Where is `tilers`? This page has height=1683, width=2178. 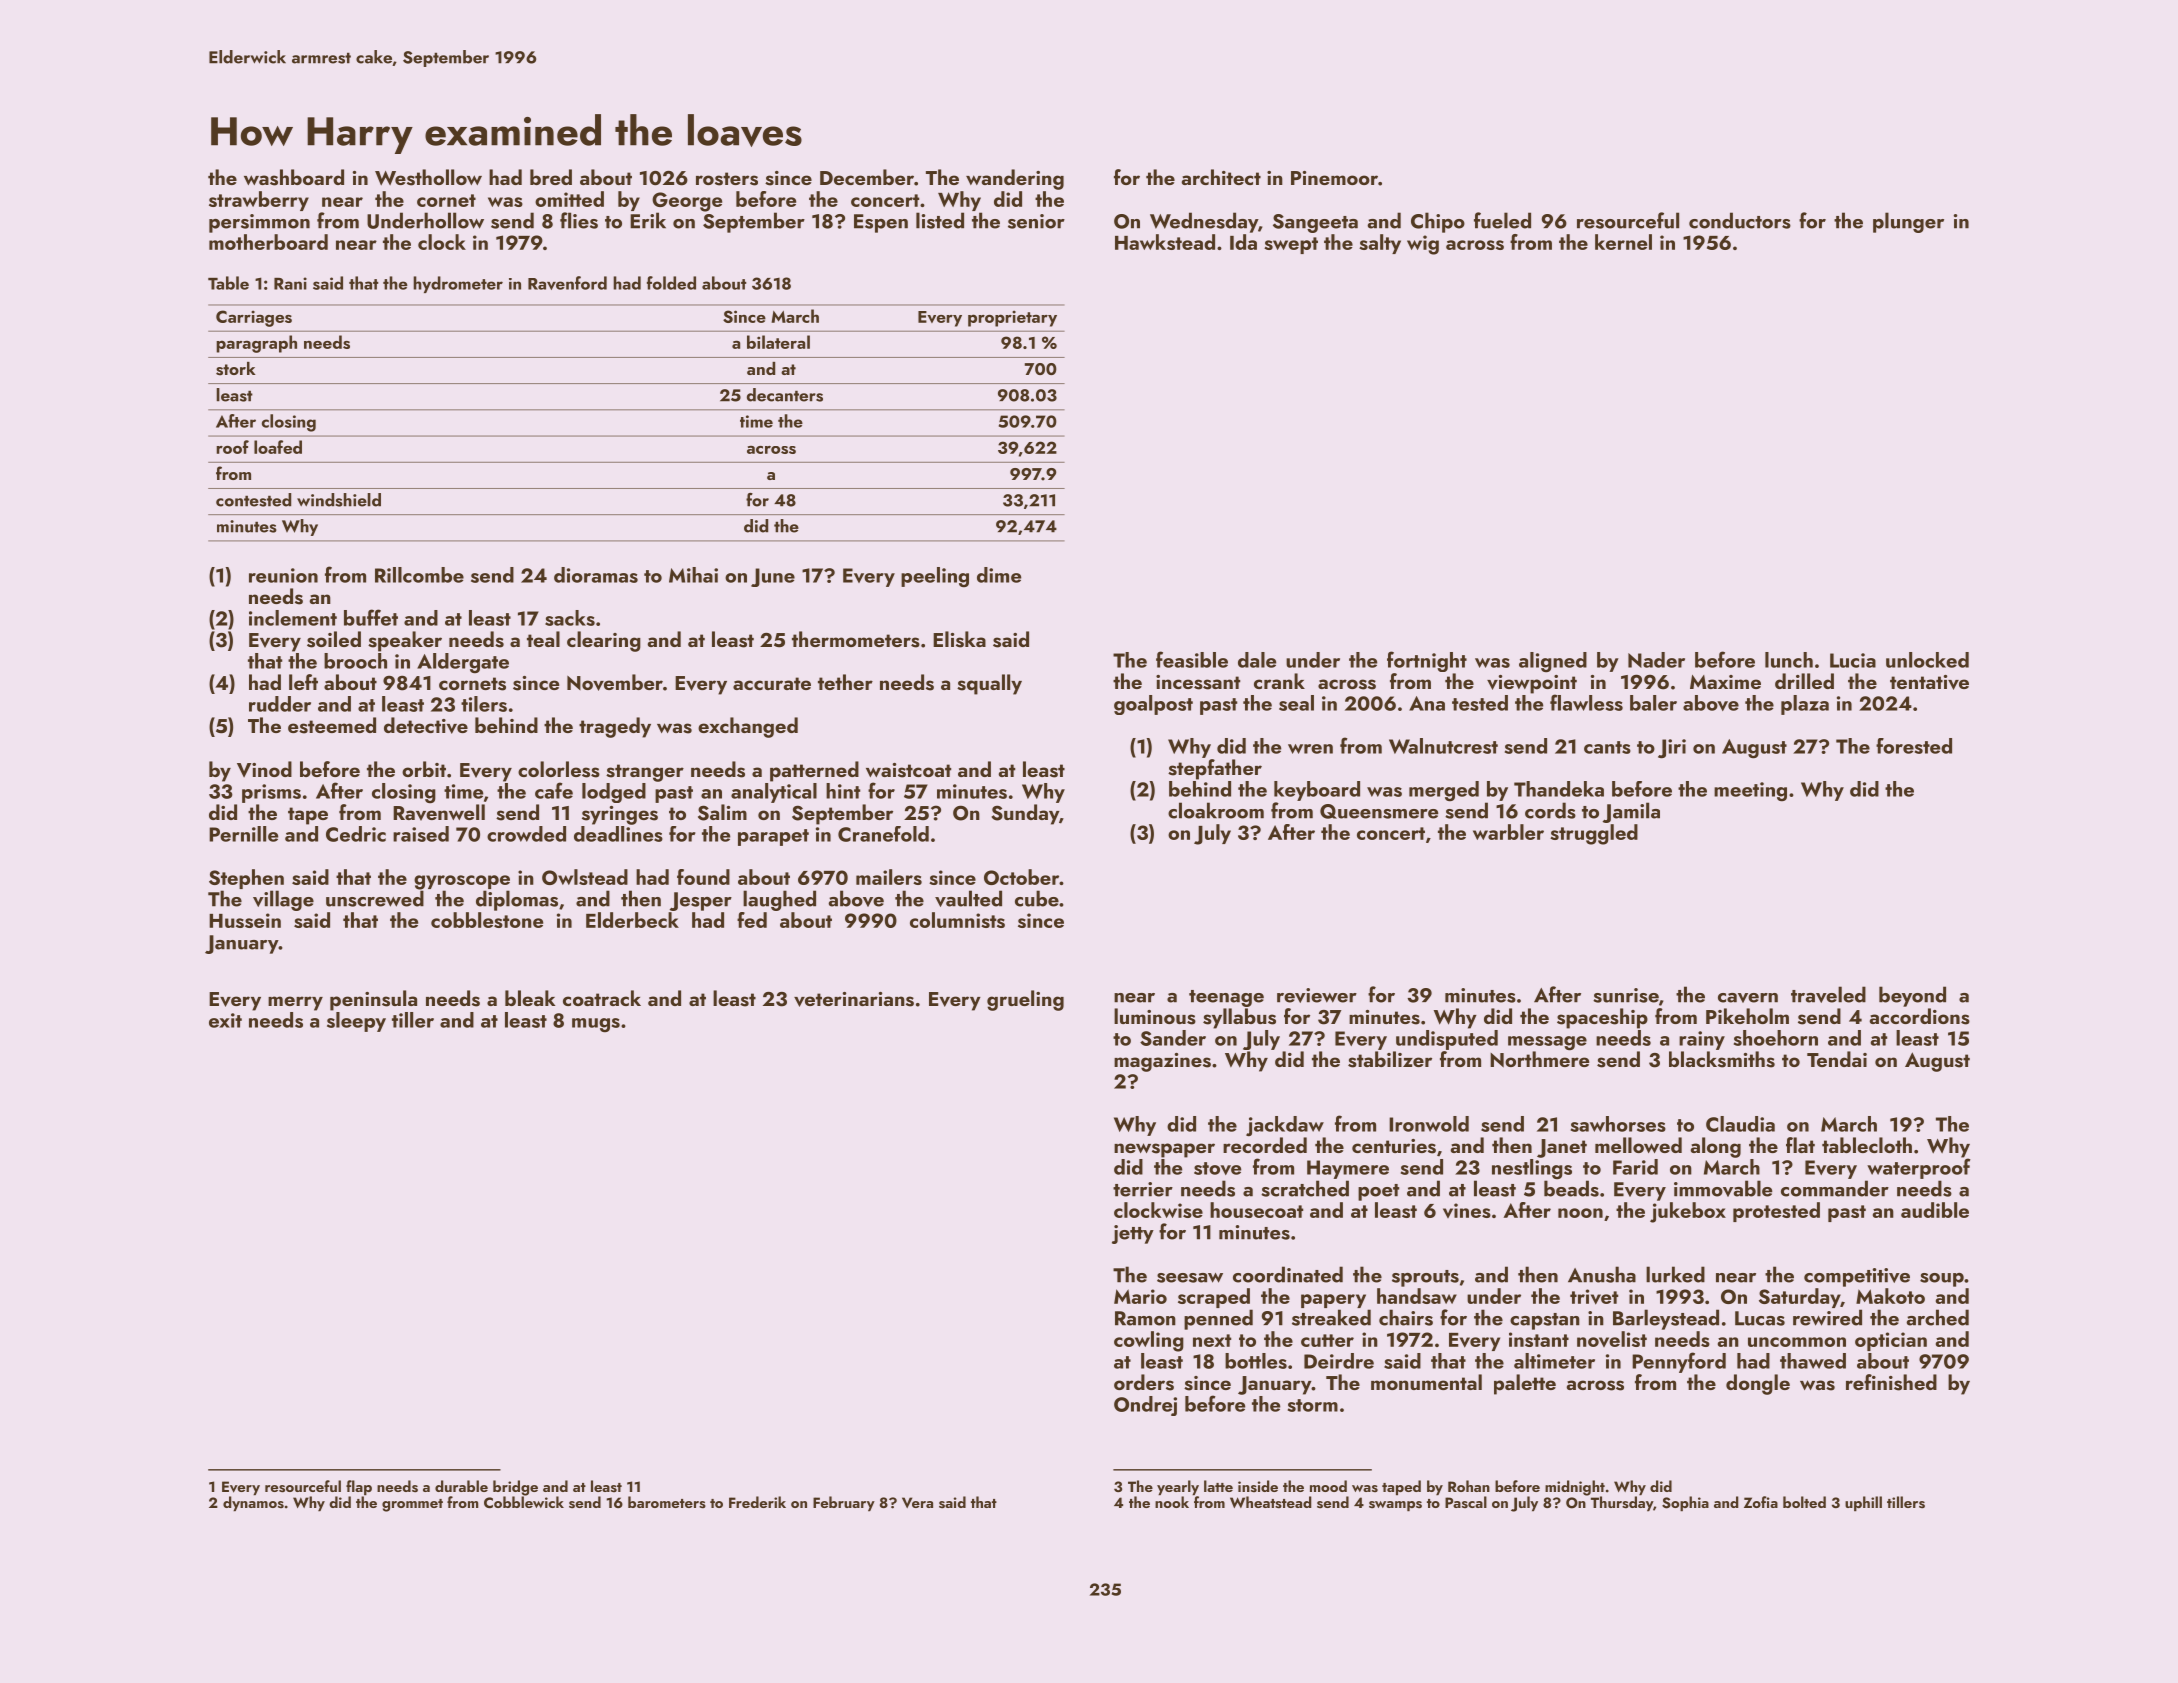
tilers is located at coordinates (484, 704).
